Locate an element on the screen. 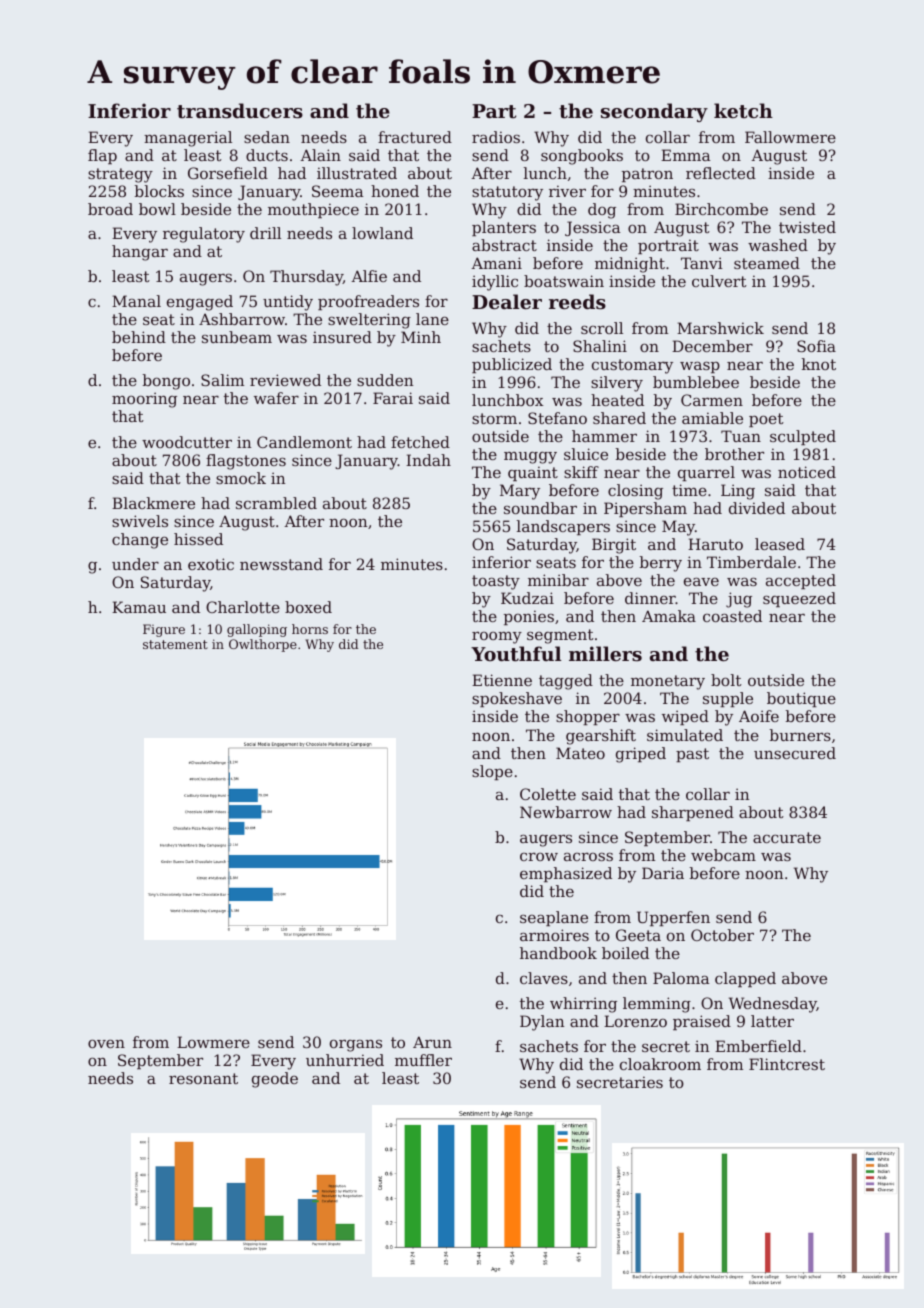 The height and width of the screenshot is (1308, 924). statement is located at coordinates (175, 644).
